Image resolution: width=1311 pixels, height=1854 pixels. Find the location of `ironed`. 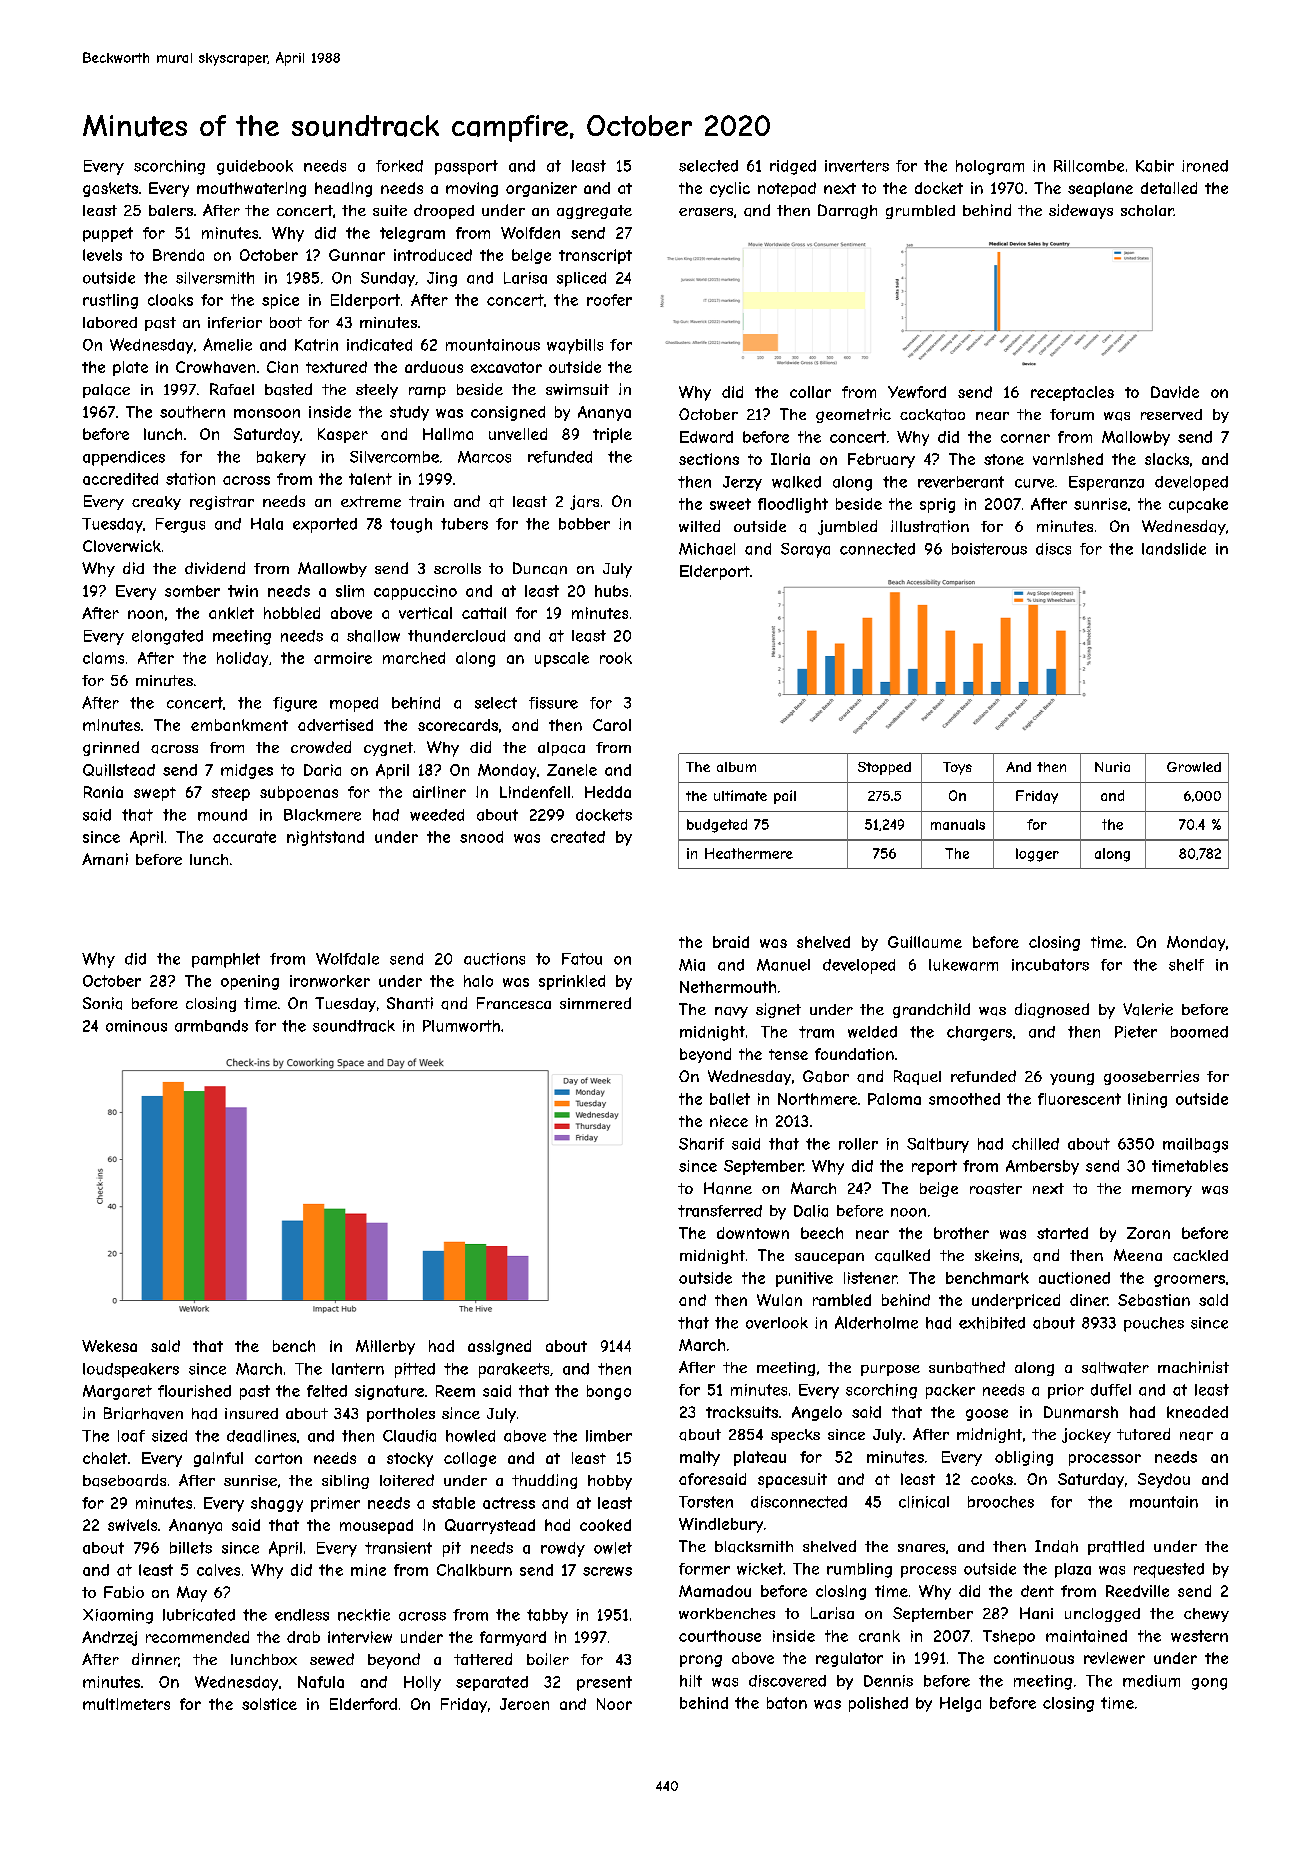

ironed is located at coordinates (1205, 166).
